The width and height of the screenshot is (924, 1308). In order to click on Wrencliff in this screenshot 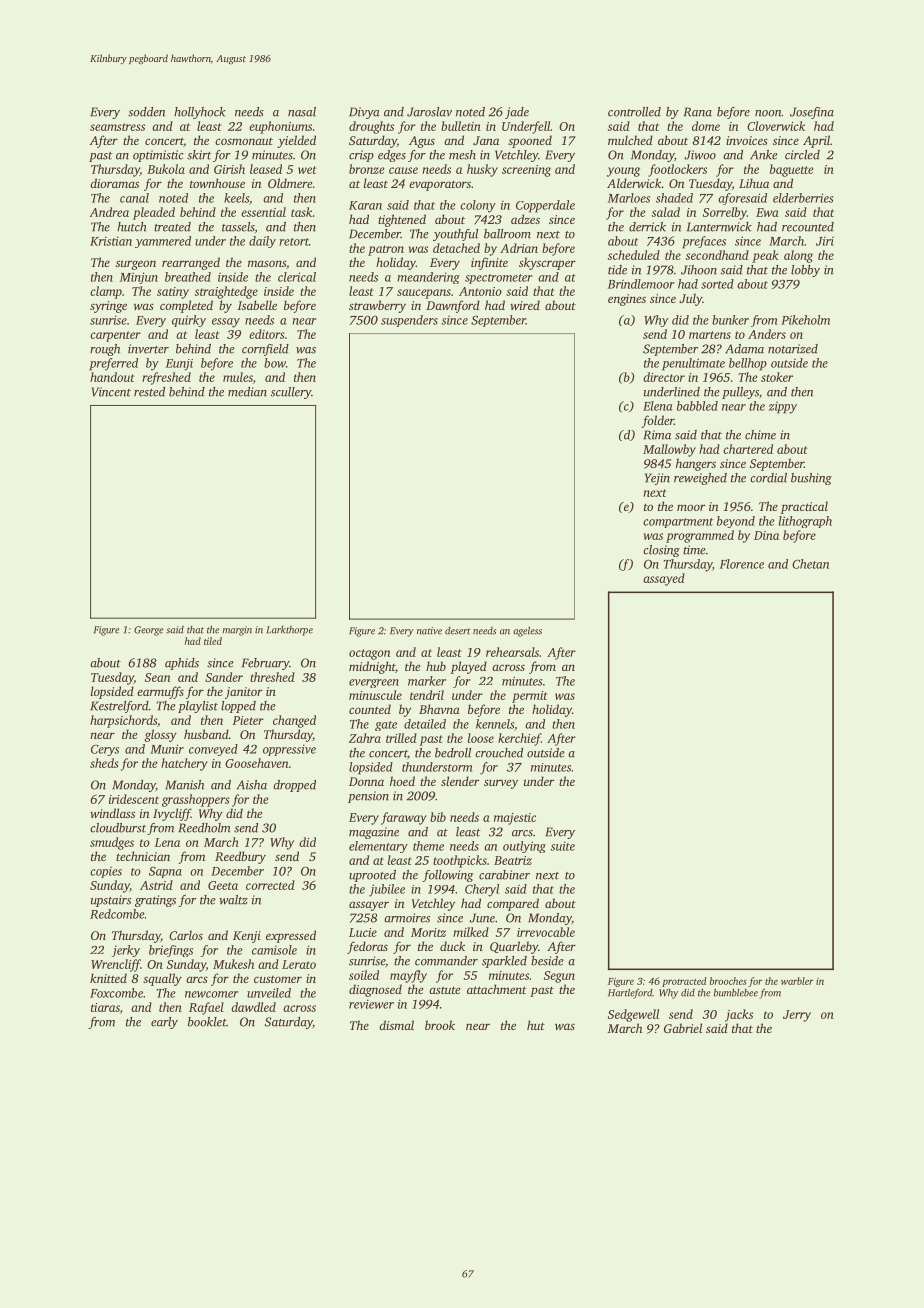, I will do `click(116, 965)`.
